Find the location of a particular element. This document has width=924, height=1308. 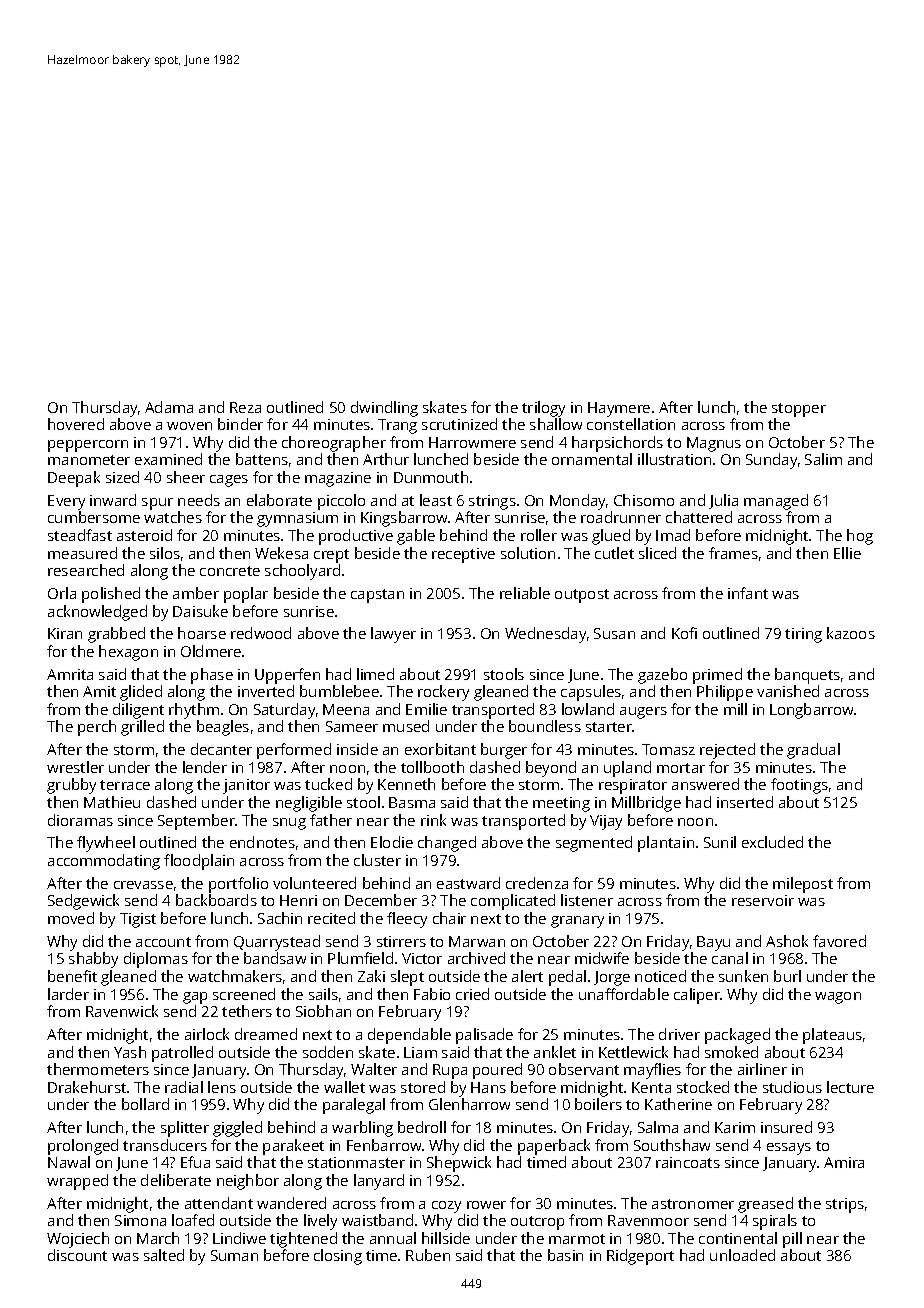

discount is located at coordinates (77, 1255).
